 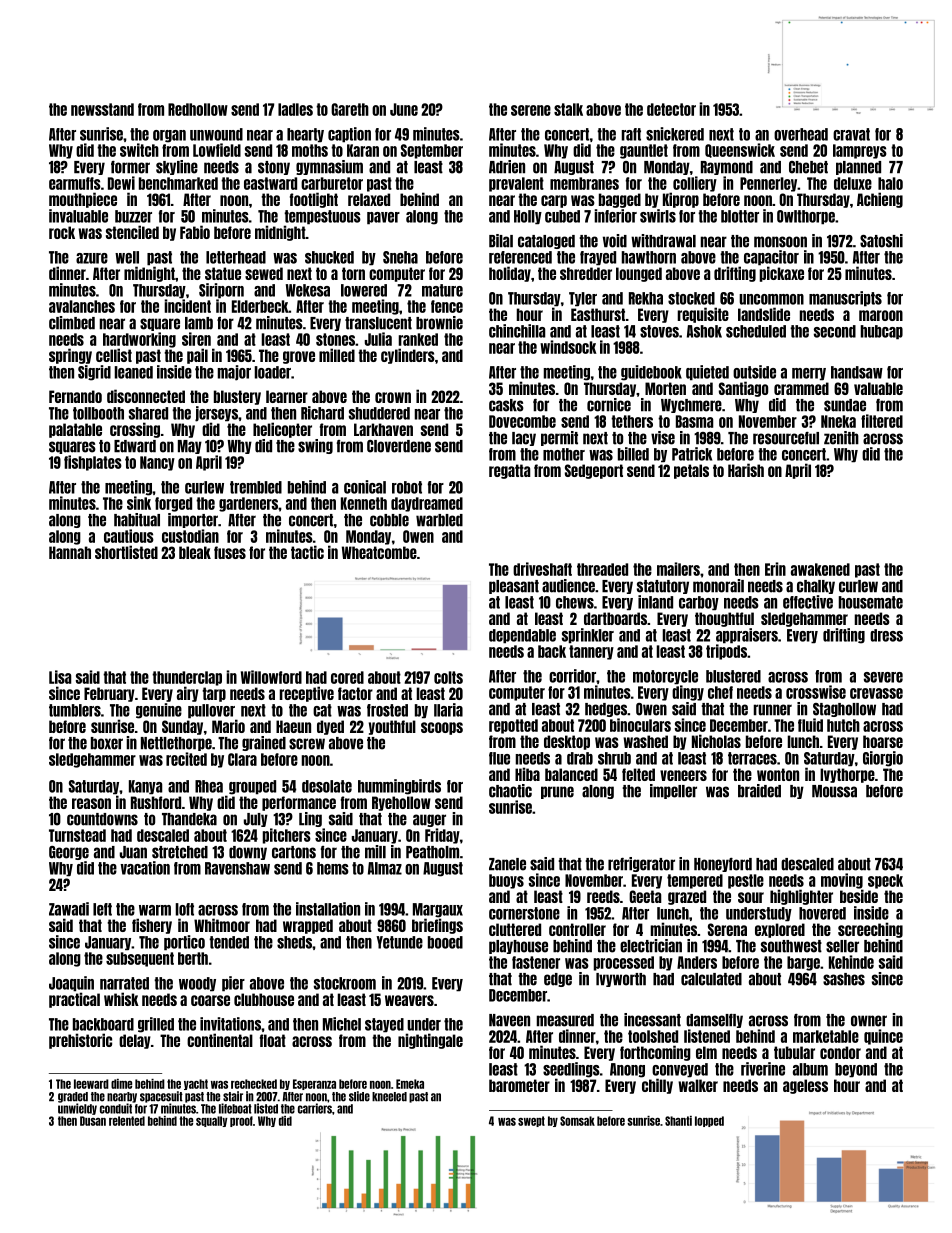 I want to click on airy, so click(x=188, y=694).
